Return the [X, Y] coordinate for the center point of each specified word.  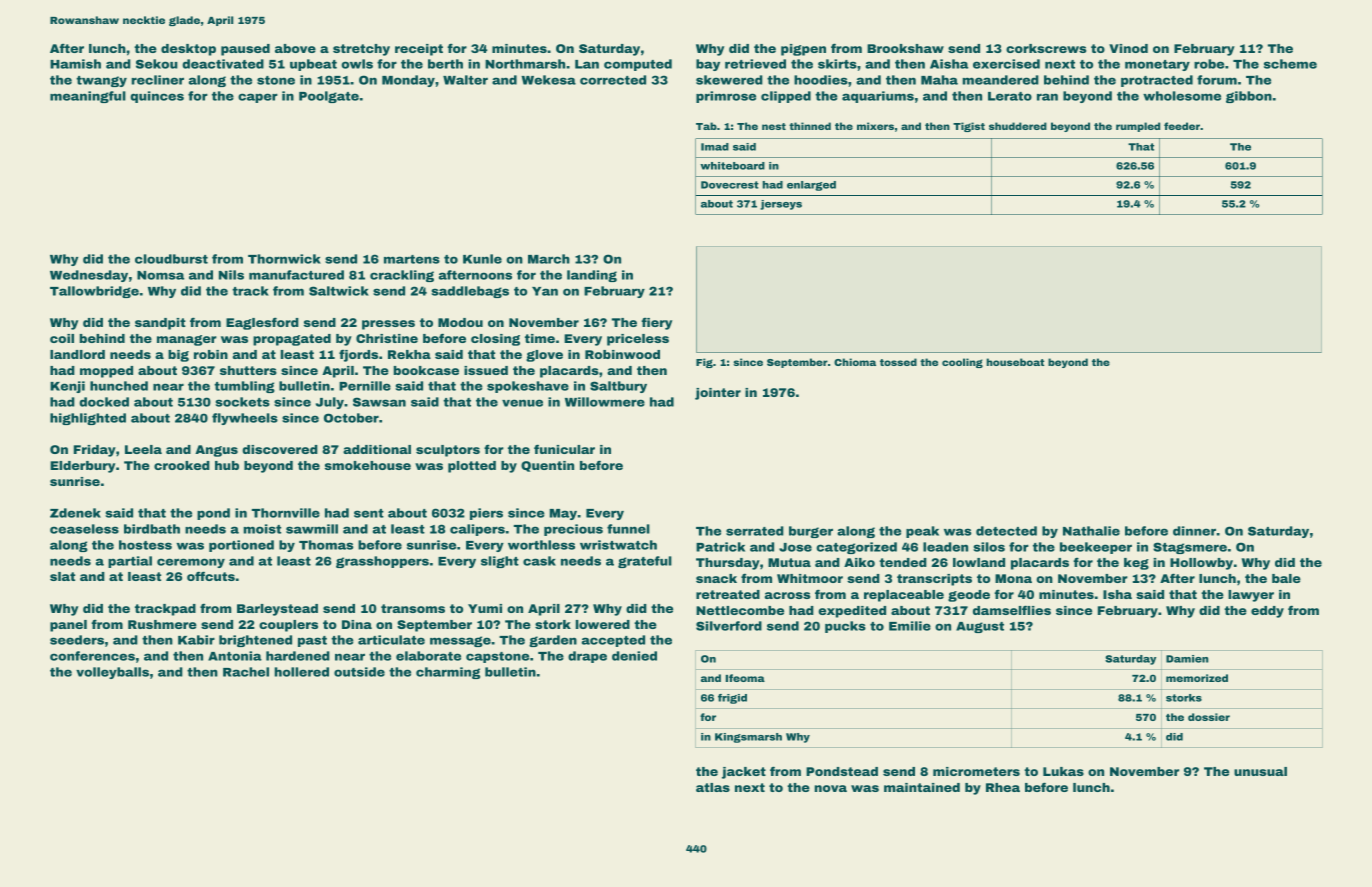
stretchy [361, 50]
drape [587, 657]
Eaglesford [262, 323]
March [549, 259]
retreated [728, 594]
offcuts [211, 576]
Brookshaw [905, 48]
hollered [302, 672]
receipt [419, 50]
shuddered [1018, 126]
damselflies [1012, 610]
